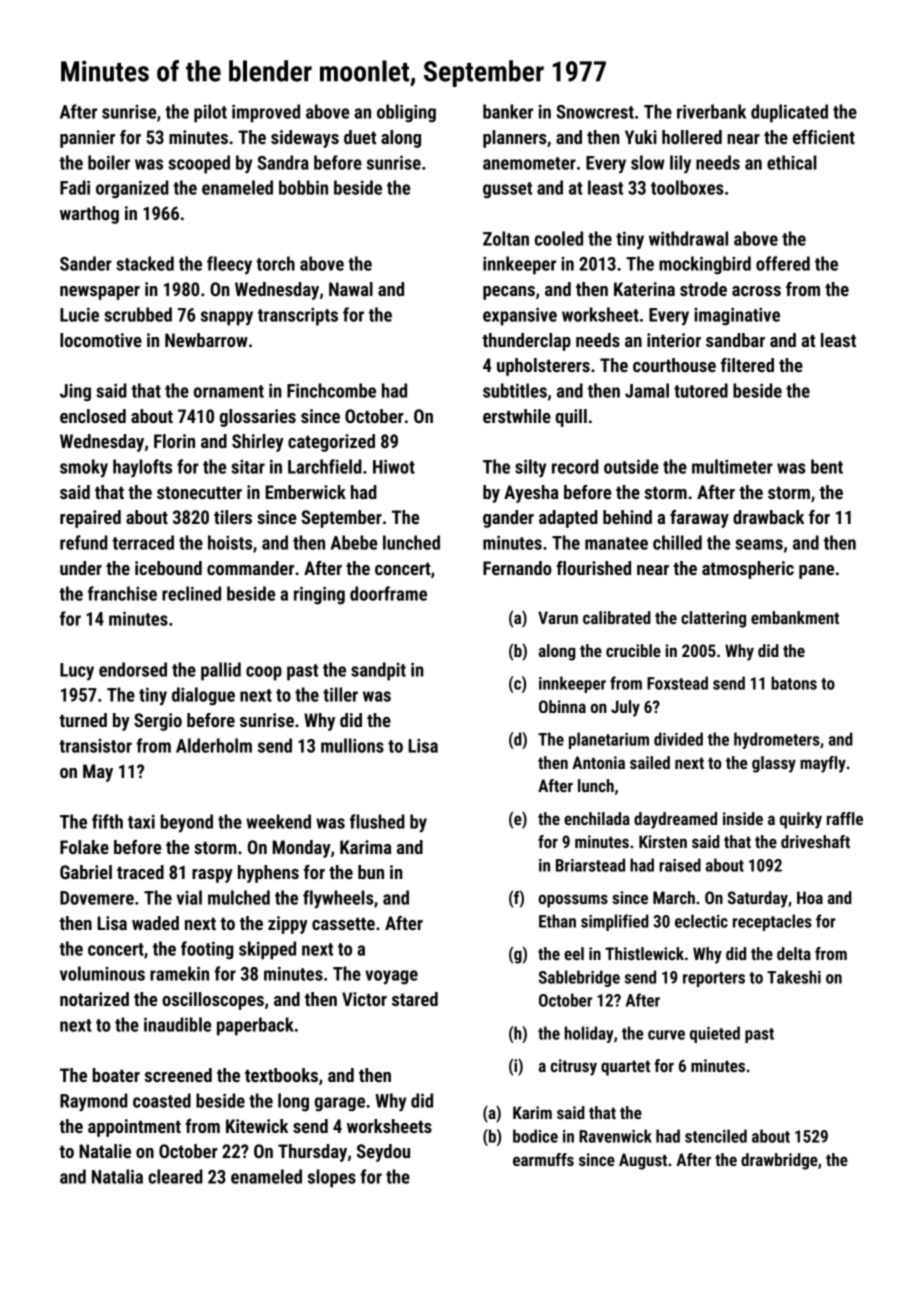 The image size is (924, 1308). I want to click on Alderholm, so click(214, 745).
